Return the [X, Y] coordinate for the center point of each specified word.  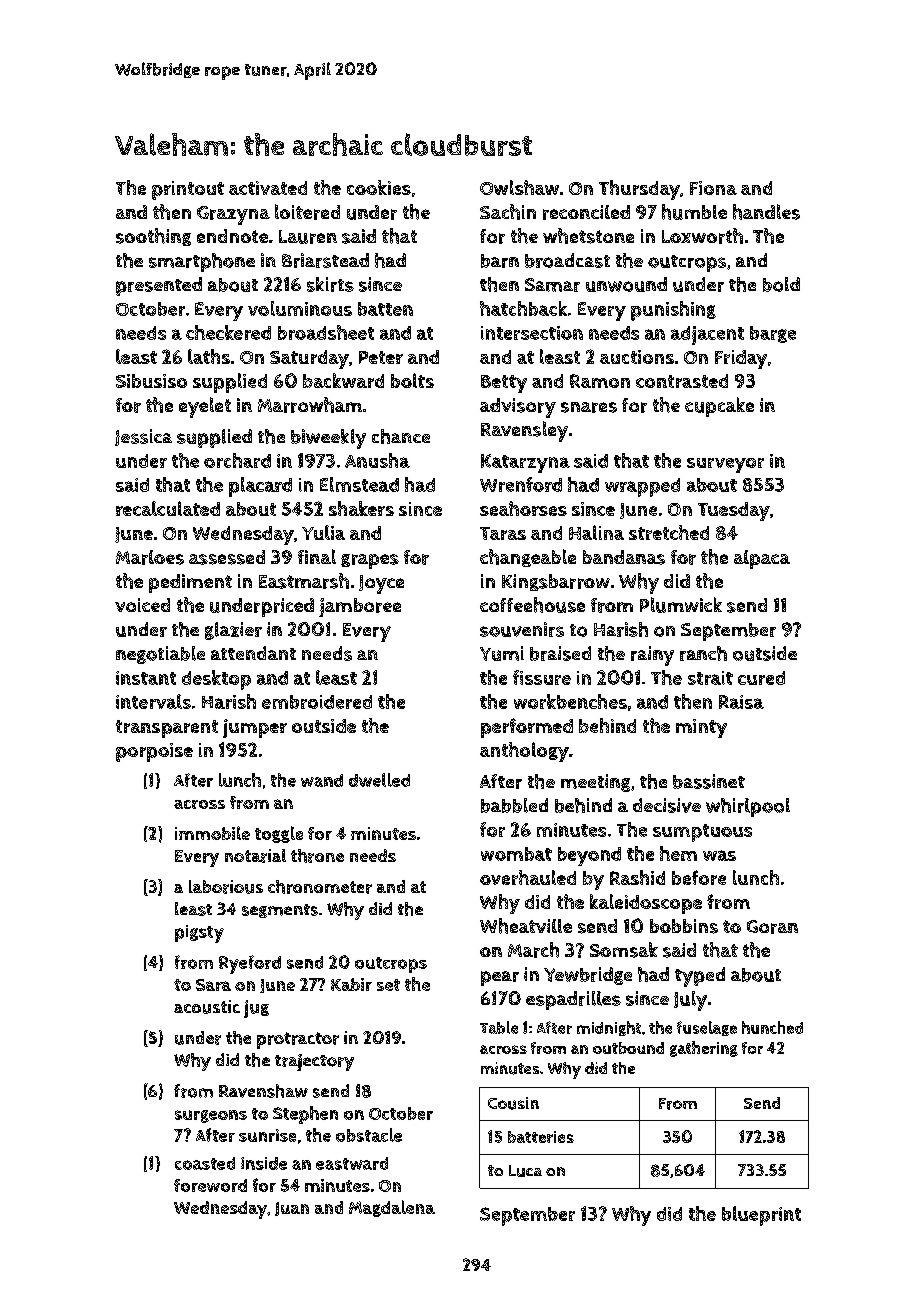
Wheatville [526, 926]
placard [260, 487]
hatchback [523, 308]
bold [781, 284]
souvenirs [522, 629]
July [690, 1001]
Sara [213, 985]
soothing [153, 237]
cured [761, 678]
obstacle [369, 1135]
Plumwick [681, 605]
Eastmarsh [304, 581]
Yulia [323, 532]
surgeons [211, 1116]
